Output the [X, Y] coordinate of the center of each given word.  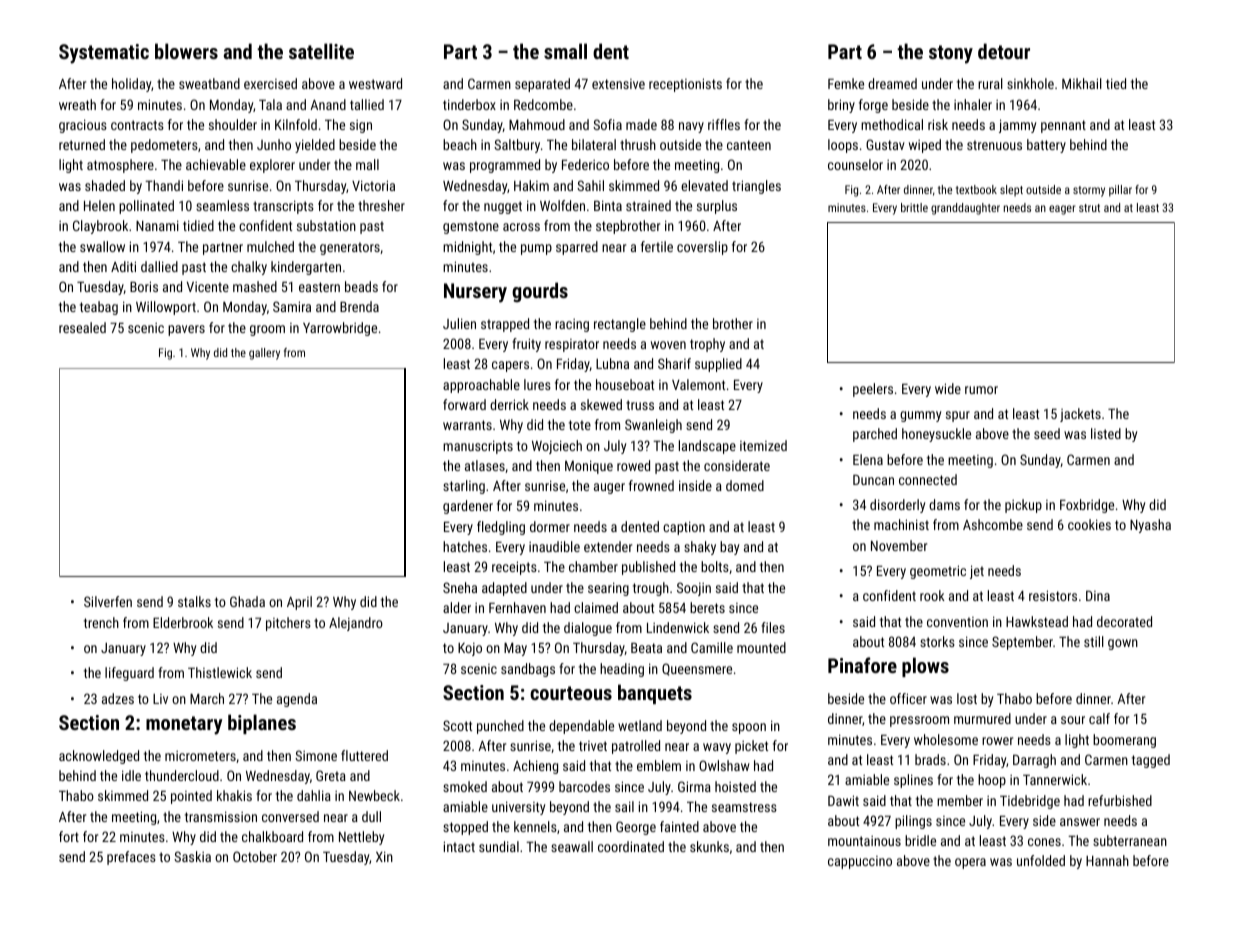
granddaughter [965, 209]
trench [101, 622]
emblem [659, 765]
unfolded [1041, 860]
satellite [321, 51]
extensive [618, 84]
